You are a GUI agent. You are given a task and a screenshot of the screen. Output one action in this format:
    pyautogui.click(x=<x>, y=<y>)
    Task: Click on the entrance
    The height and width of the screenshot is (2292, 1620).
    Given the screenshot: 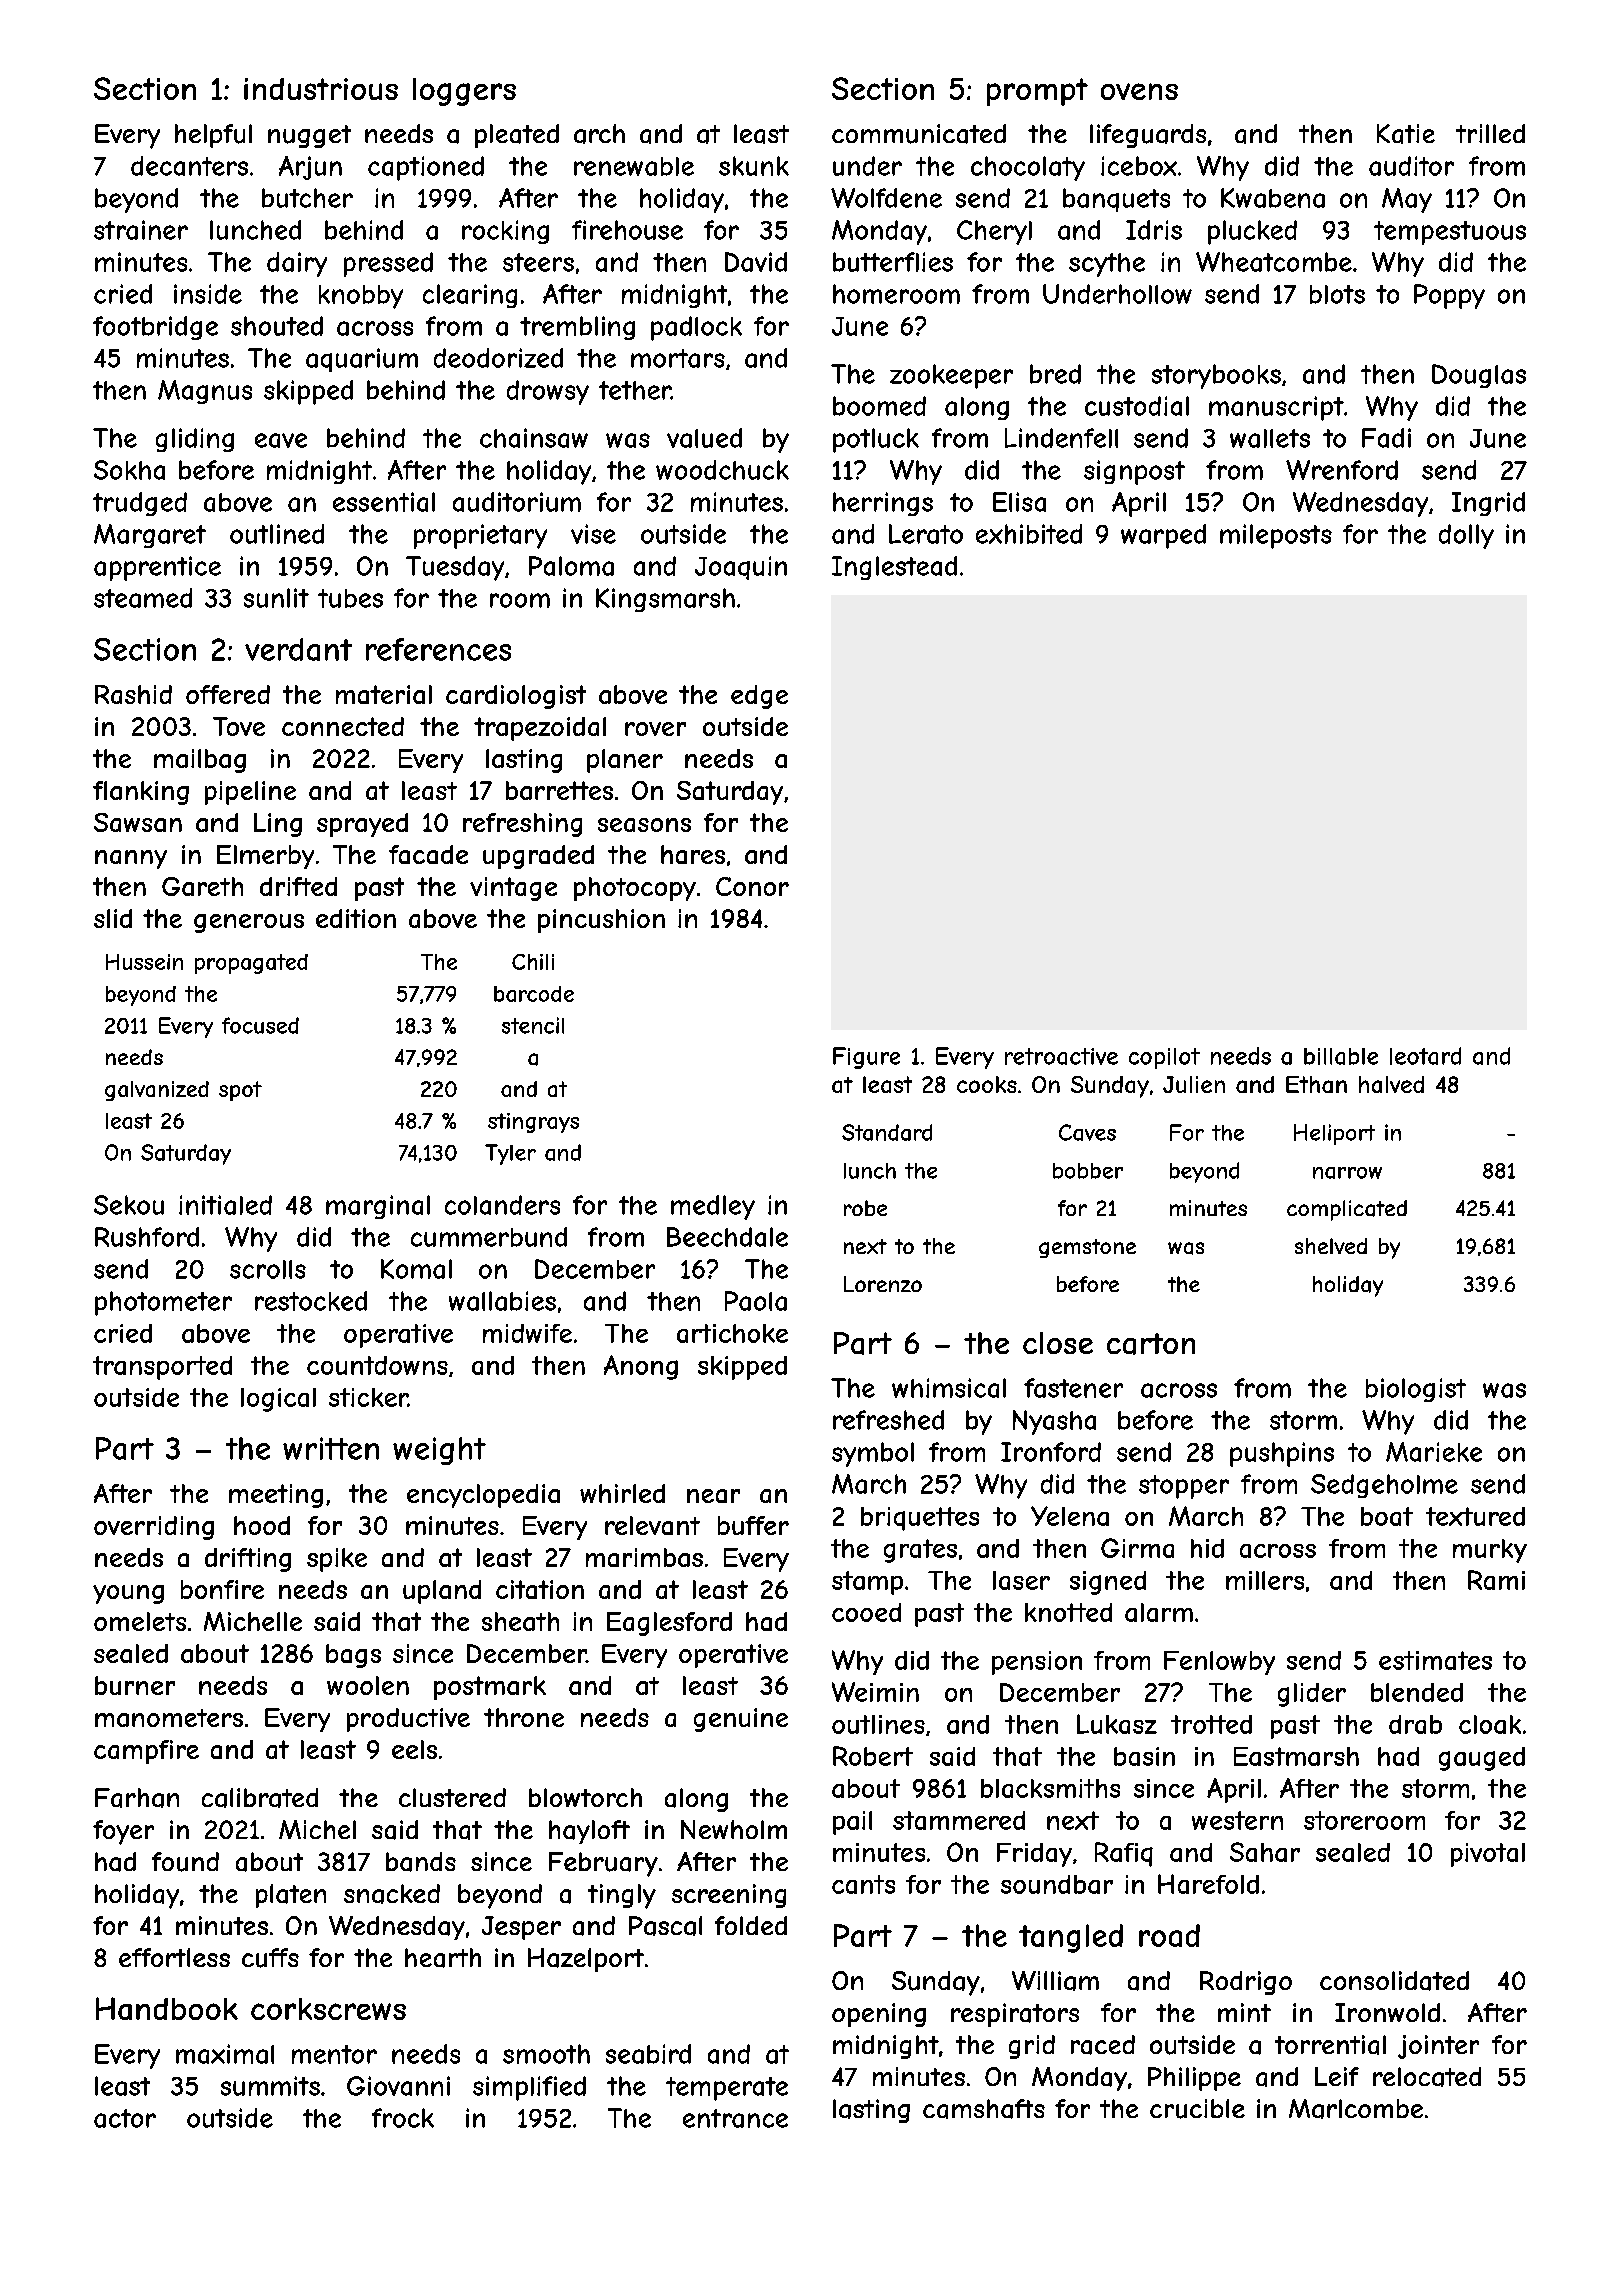 What is the action you would take?
    pyautogui.click(x=735, y=2118)
